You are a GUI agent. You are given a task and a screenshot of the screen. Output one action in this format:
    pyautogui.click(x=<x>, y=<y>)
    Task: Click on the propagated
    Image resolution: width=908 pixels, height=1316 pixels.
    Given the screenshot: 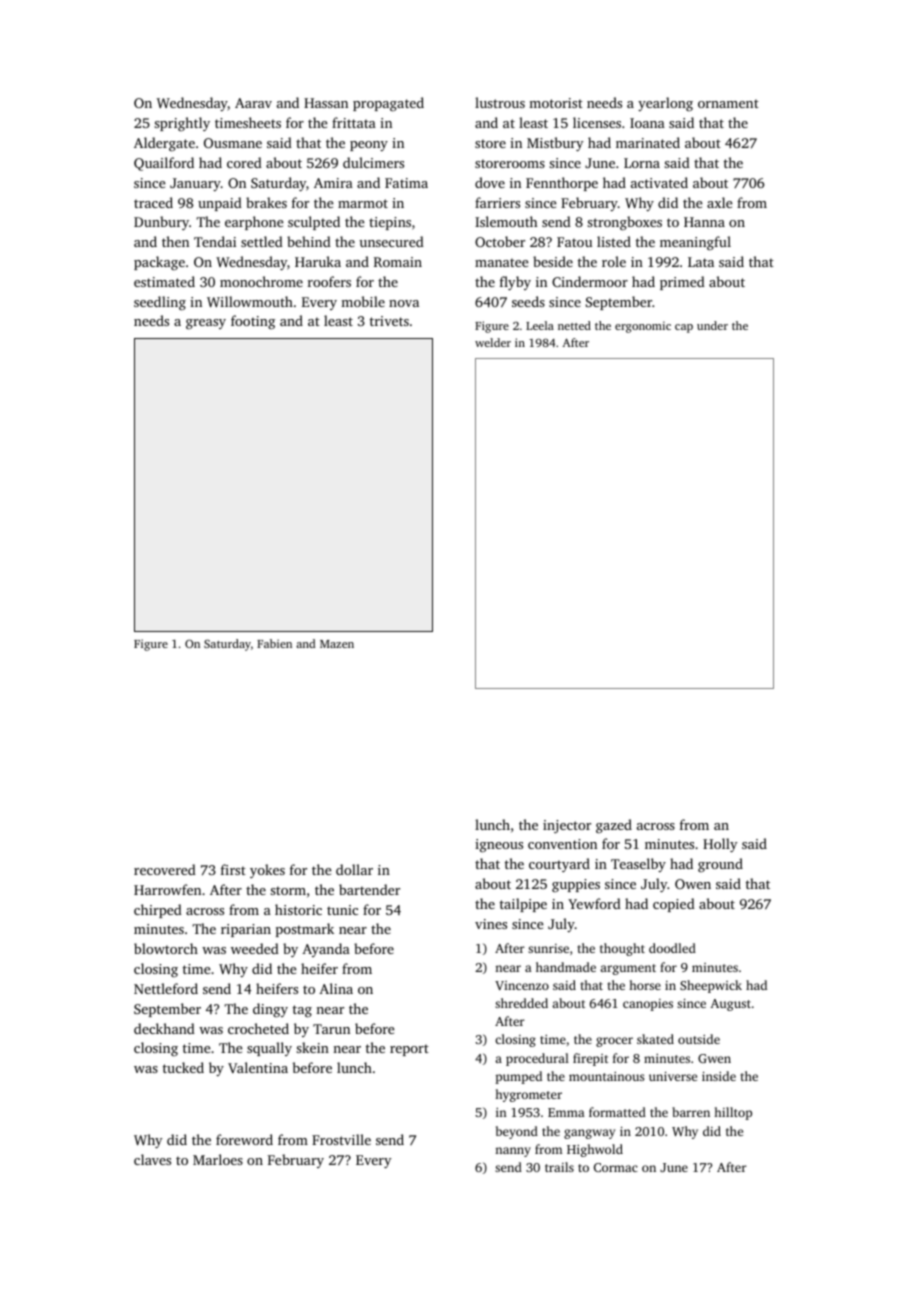 What is the action you would take?
    pyautogui.click(x=388, y=104)
